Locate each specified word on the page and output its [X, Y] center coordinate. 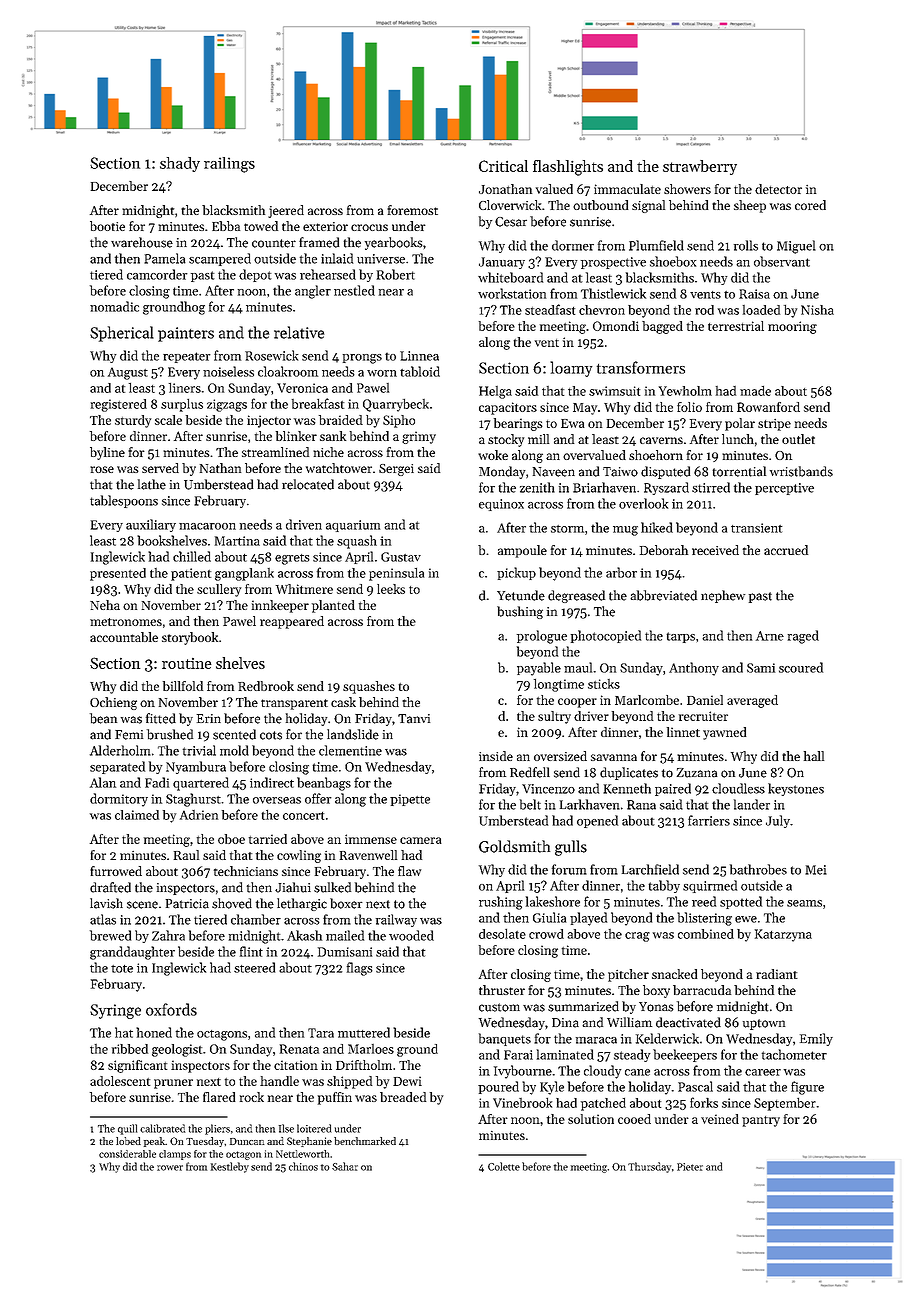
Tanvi [414, 719]
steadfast [550, 309]
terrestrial [736, 326]
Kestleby [230, 1167]
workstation [512, 293]
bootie [107, 226]
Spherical [122, 334]
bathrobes [758, 869]
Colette [504, 1166]
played [588, 919]
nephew [723, 596]
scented [234, 734]
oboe [231, 839]
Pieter [690, 1167]
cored [810, 205]
